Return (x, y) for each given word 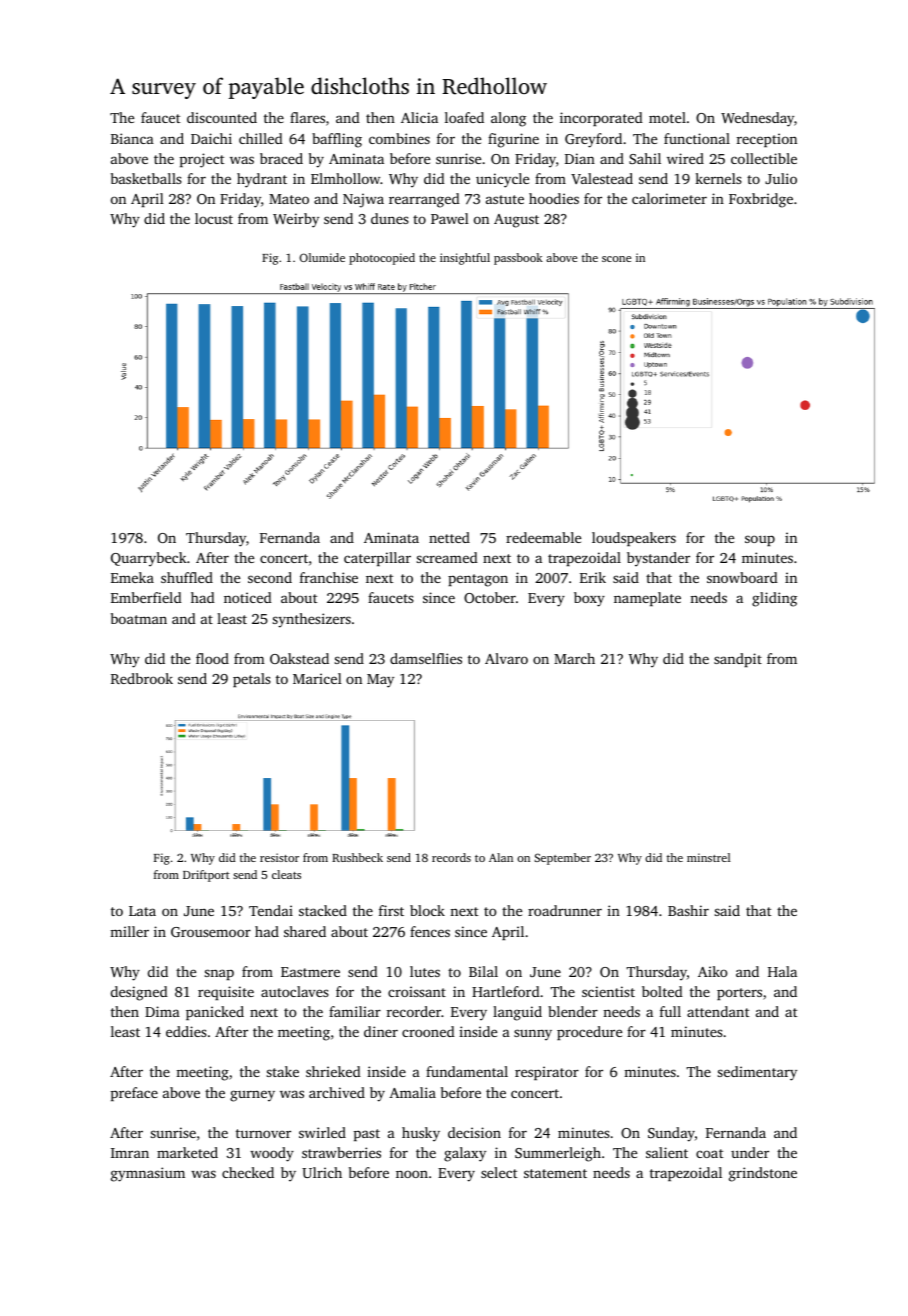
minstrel (708, 857)
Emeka (132, 577)
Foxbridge (761, 200)
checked (248, 1172)
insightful (465, 259)
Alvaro (506, 658)
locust (214, 218)
